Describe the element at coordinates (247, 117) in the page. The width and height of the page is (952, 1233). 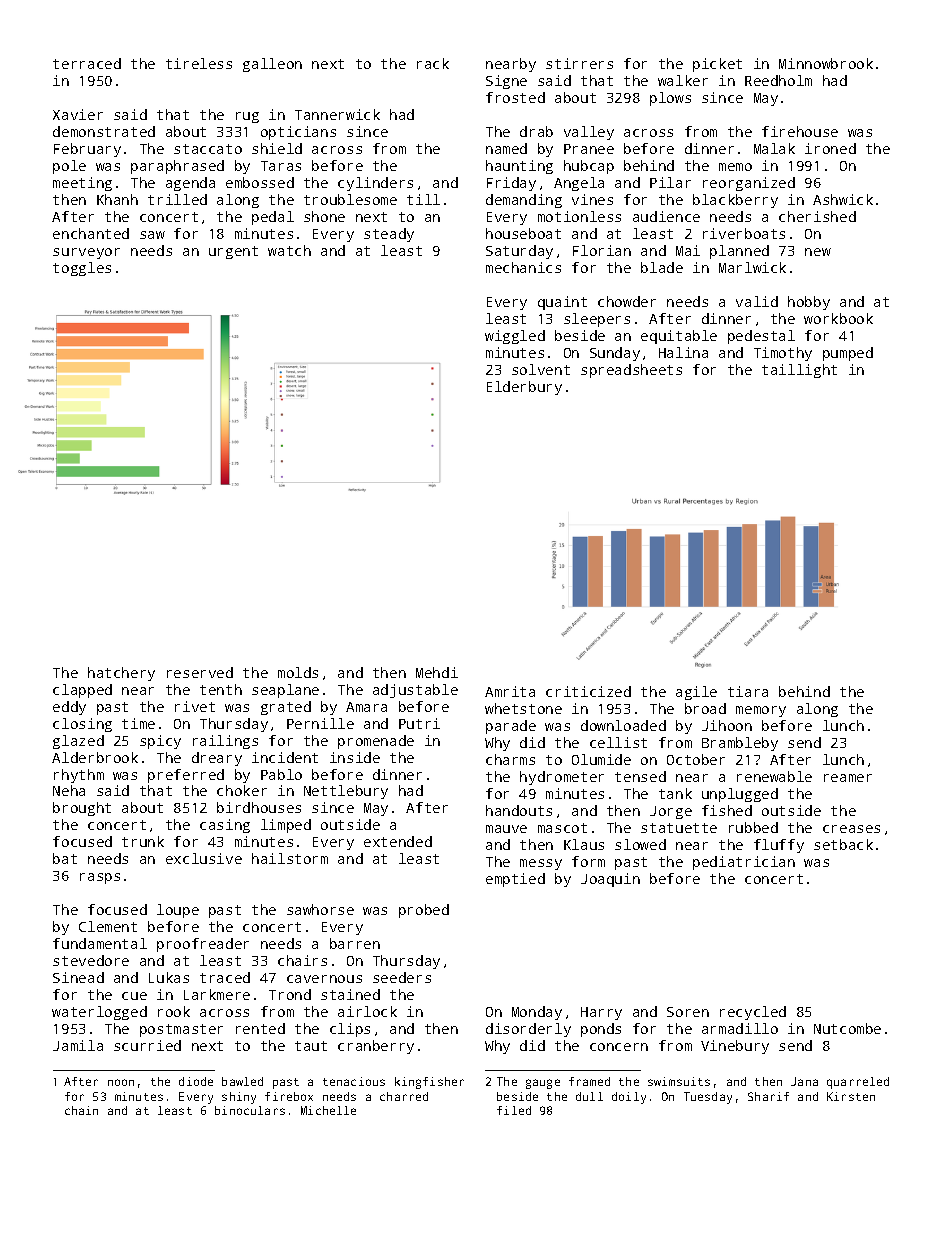
I see `rug` at that location.
